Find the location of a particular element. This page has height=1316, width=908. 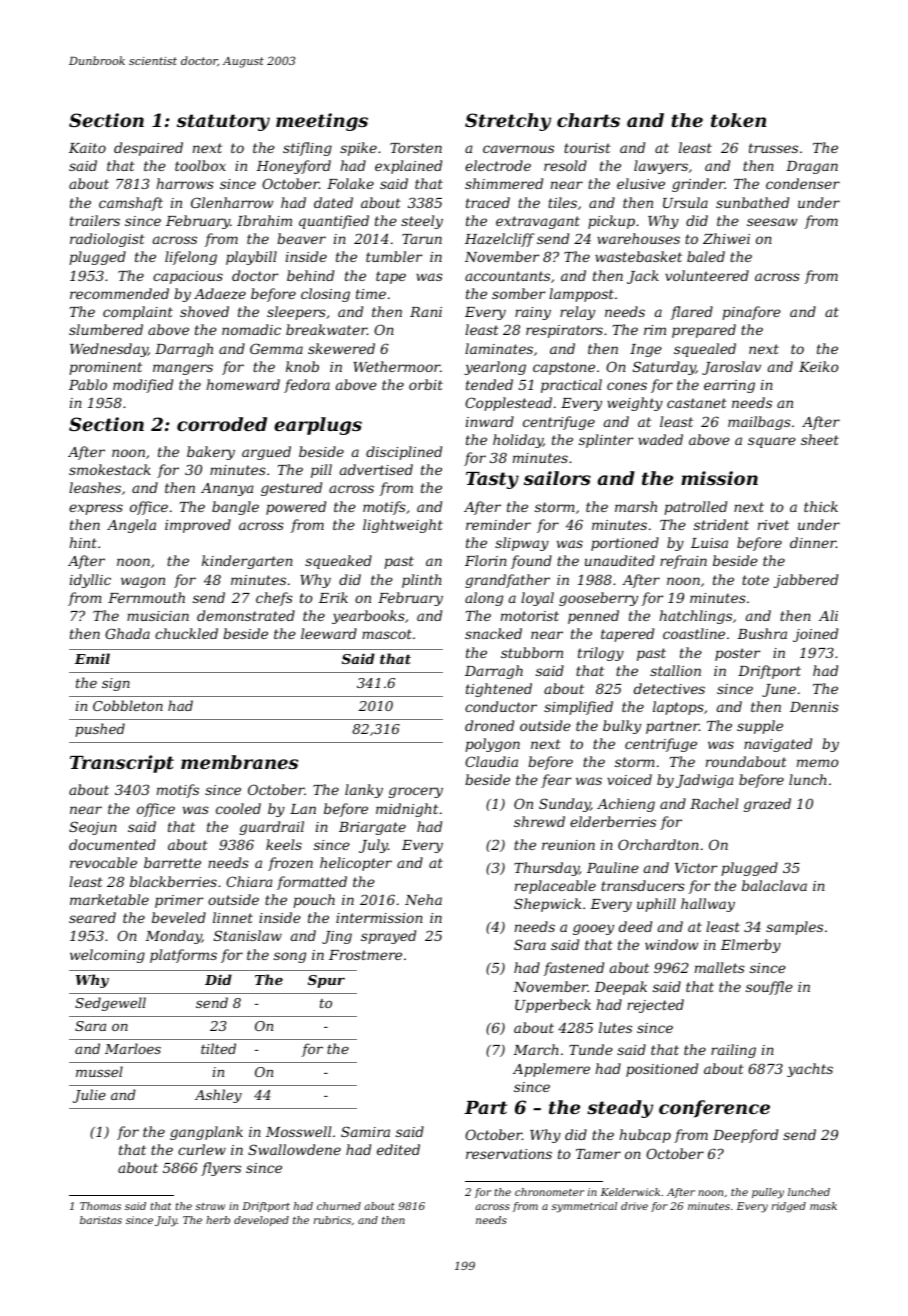

Stanislaw is located at coordinates (248, 935).
